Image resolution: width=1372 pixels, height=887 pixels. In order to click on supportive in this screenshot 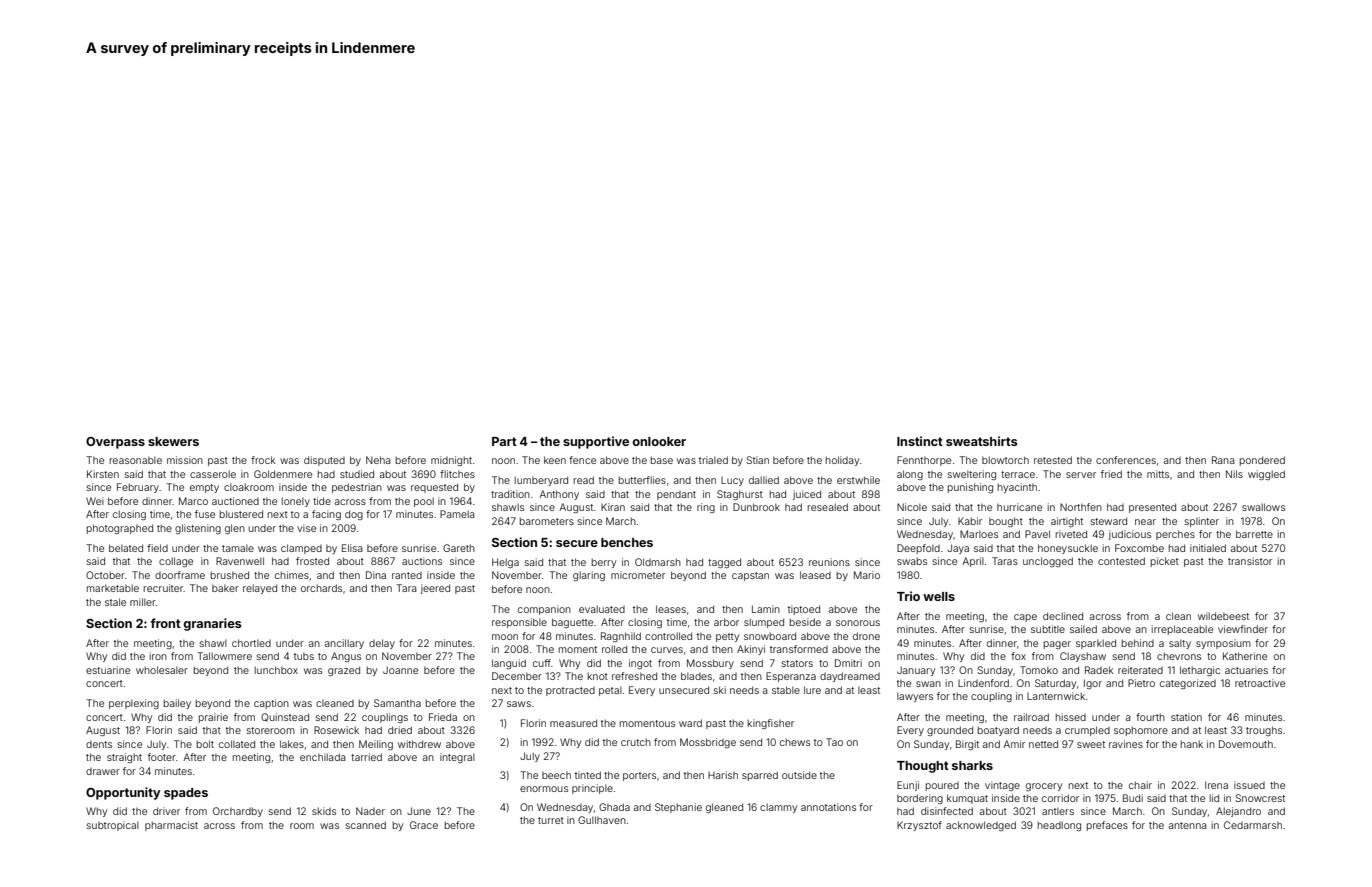, I will do `click(596, 442)`.
